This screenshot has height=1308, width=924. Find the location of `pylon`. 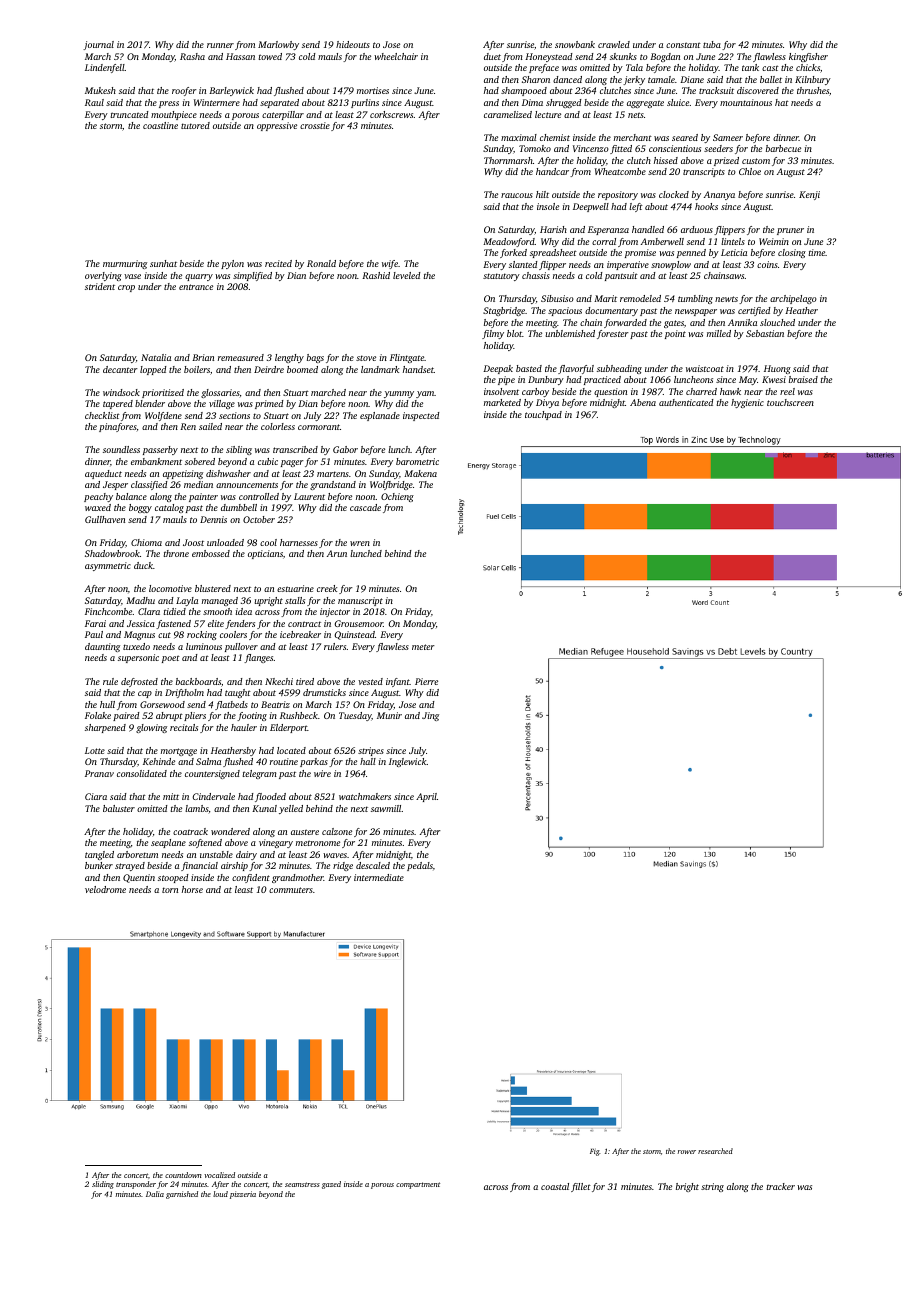

pylon is located at coordinates (232, 264).
